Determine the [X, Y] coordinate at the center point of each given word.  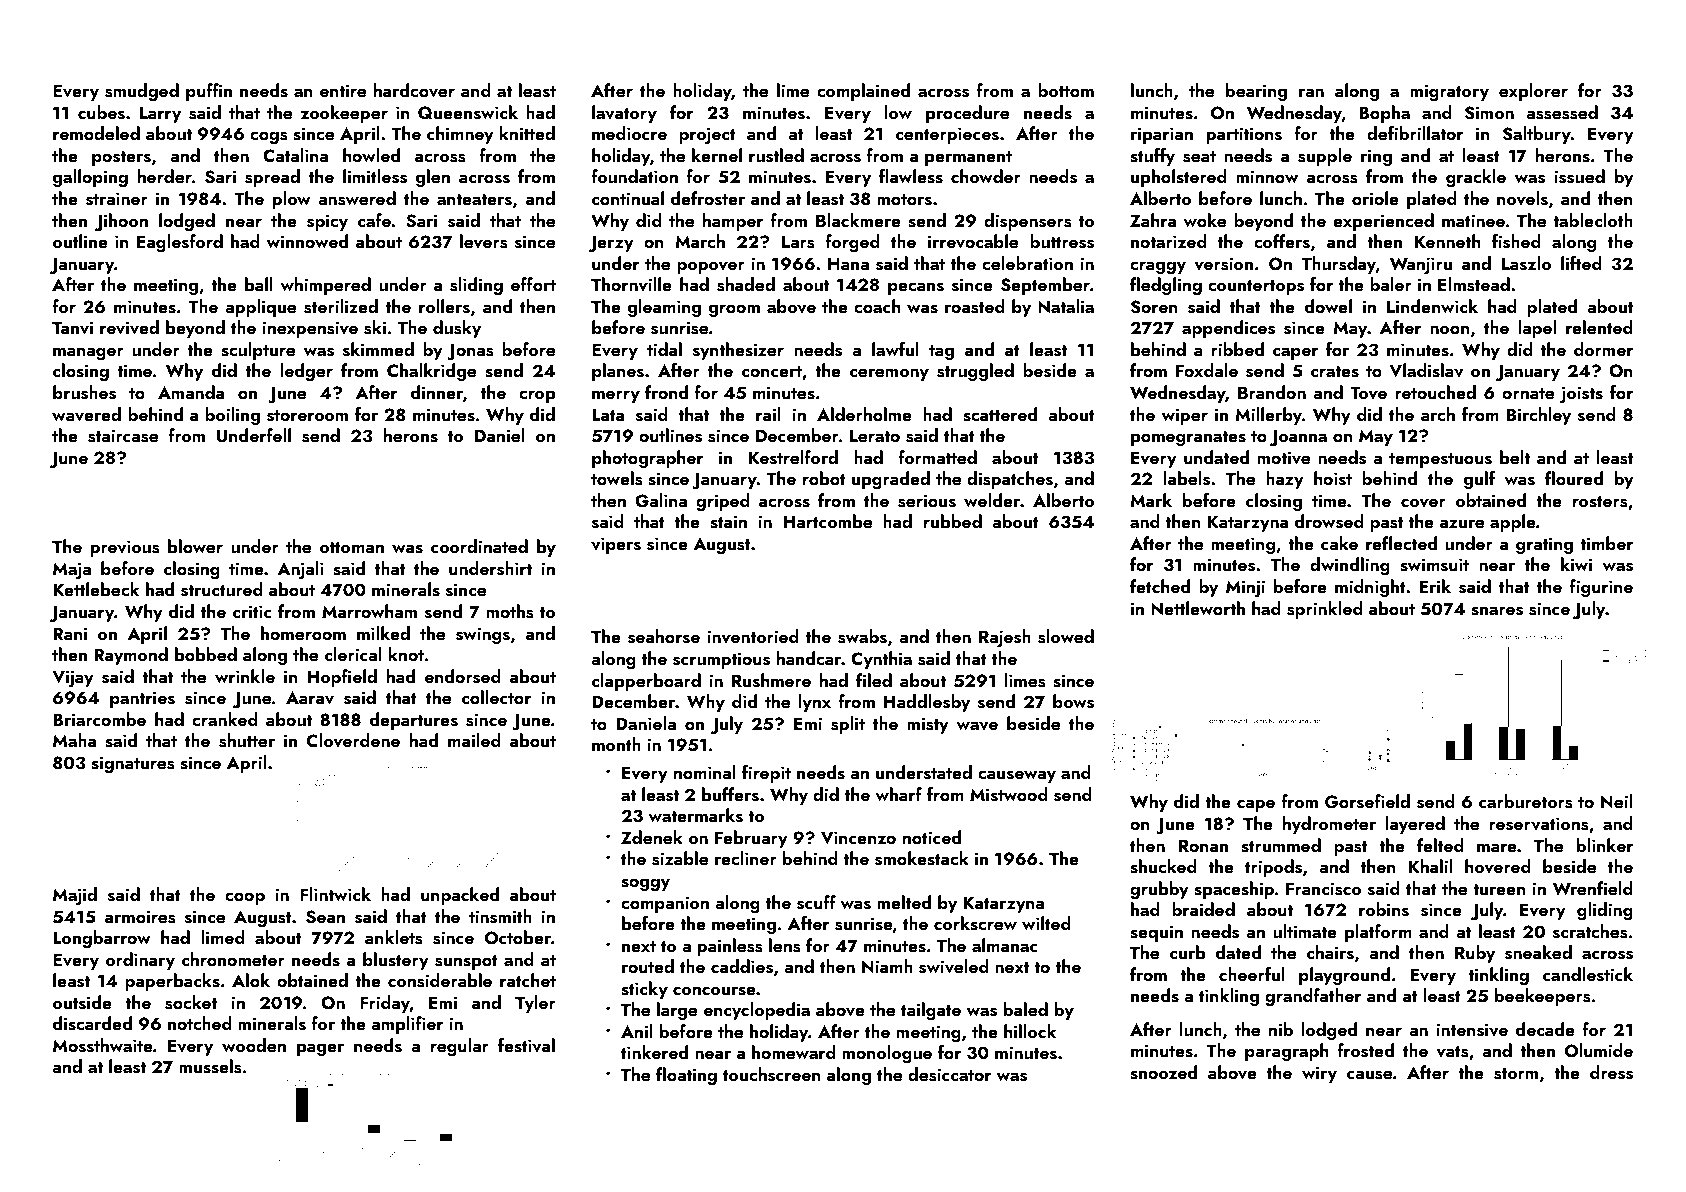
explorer [1533, 92]
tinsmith [500, 916]
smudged [142, 92]
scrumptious [721, 660]
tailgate [931, 1011]
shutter [247, 740]
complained [863, 92]
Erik [1435, 586]
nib [1281, 1029]
